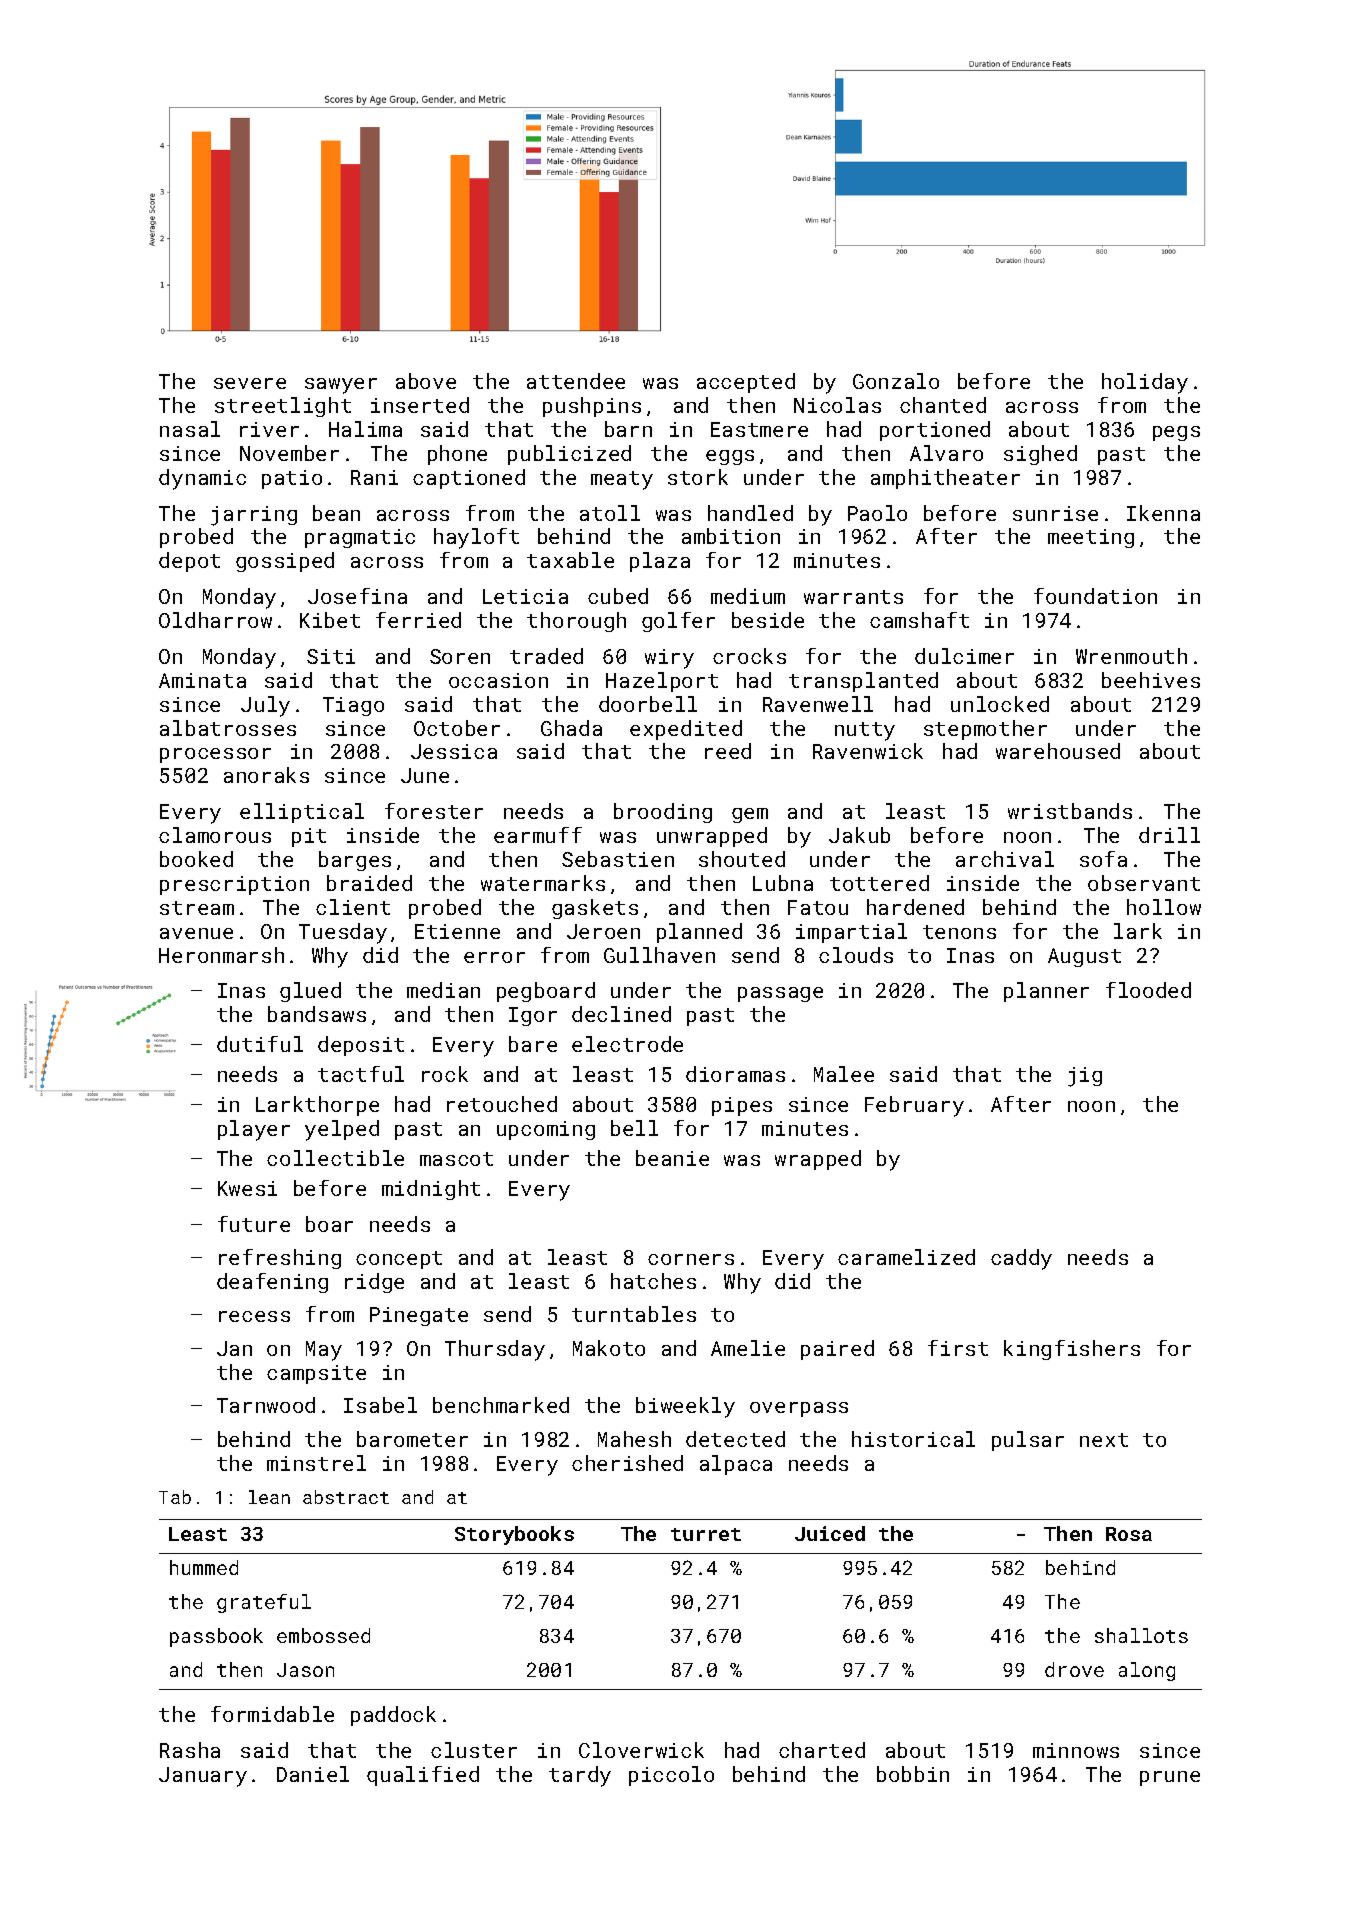 This screenshot has width=1361, height=1925. I want to click on Ikenna, so click(1163, 513).
